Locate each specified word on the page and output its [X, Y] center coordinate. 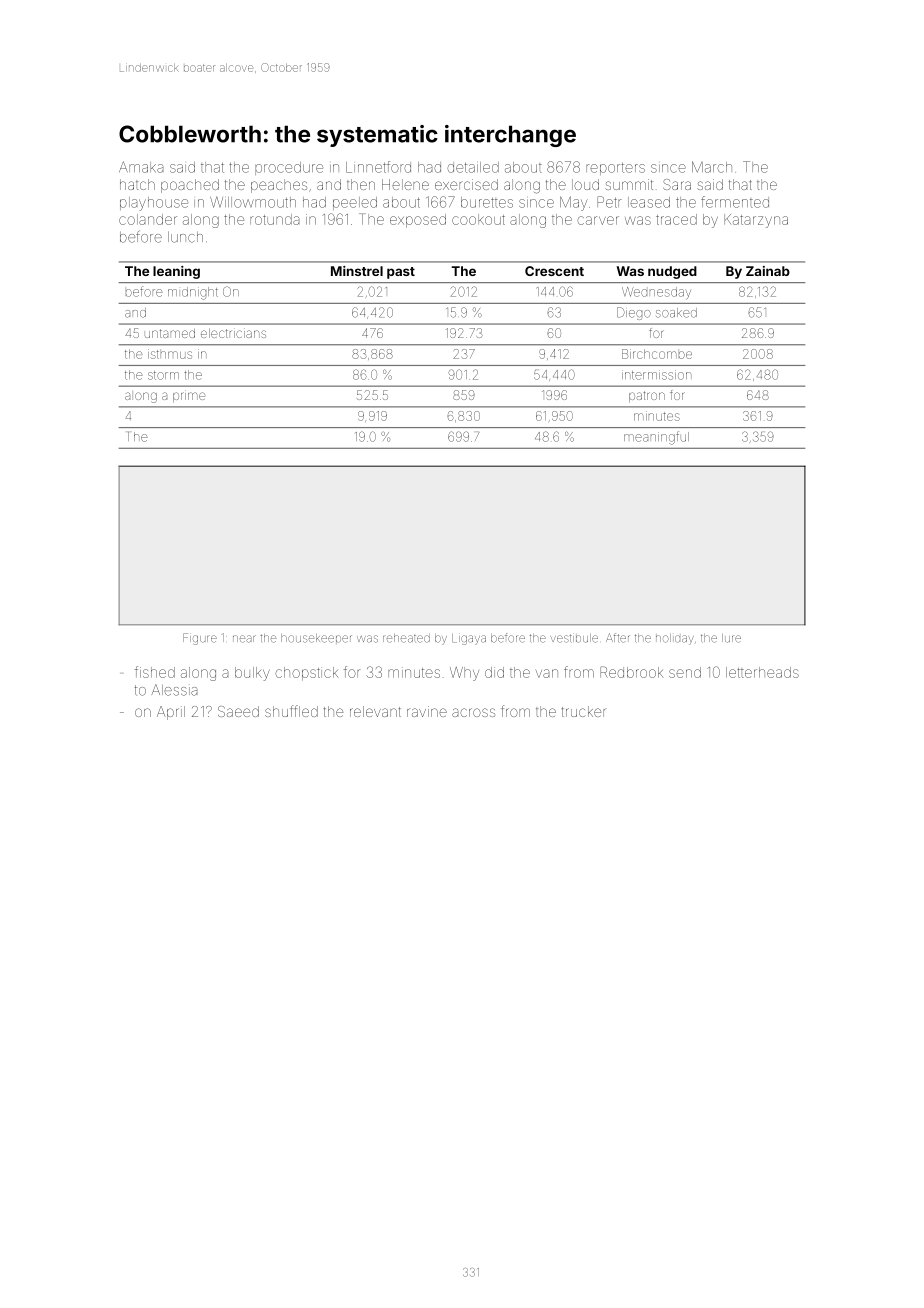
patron [647, 396]
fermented [735, 202]
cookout [478, 219]
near [244, 639]
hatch [137, 184]
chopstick [306, 674]
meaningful [656, 438]
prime [189, 396]
